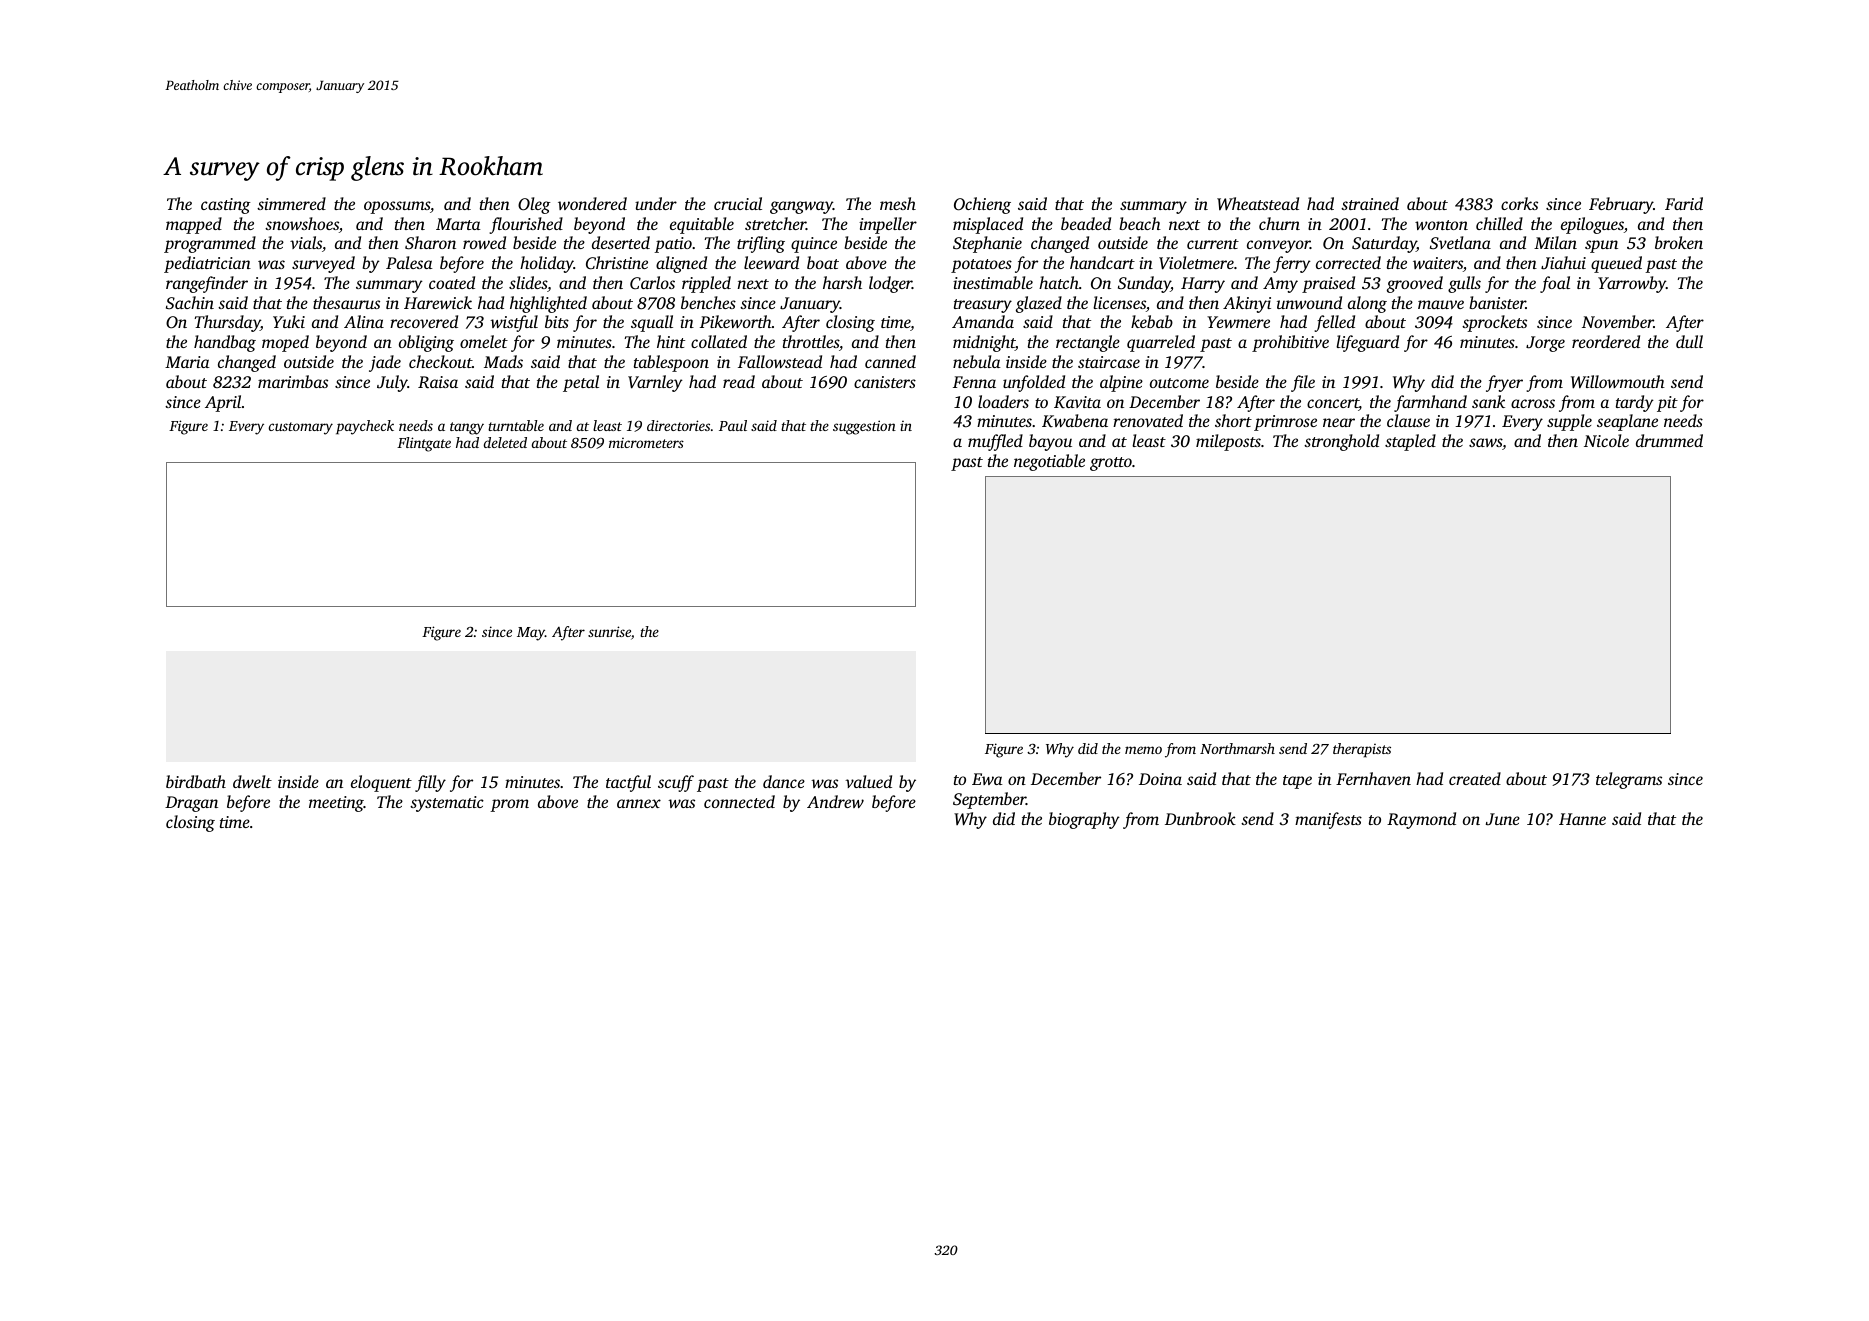 This page has height=1321, width=1869. I want to click on birdbath, so click(196, 781).
